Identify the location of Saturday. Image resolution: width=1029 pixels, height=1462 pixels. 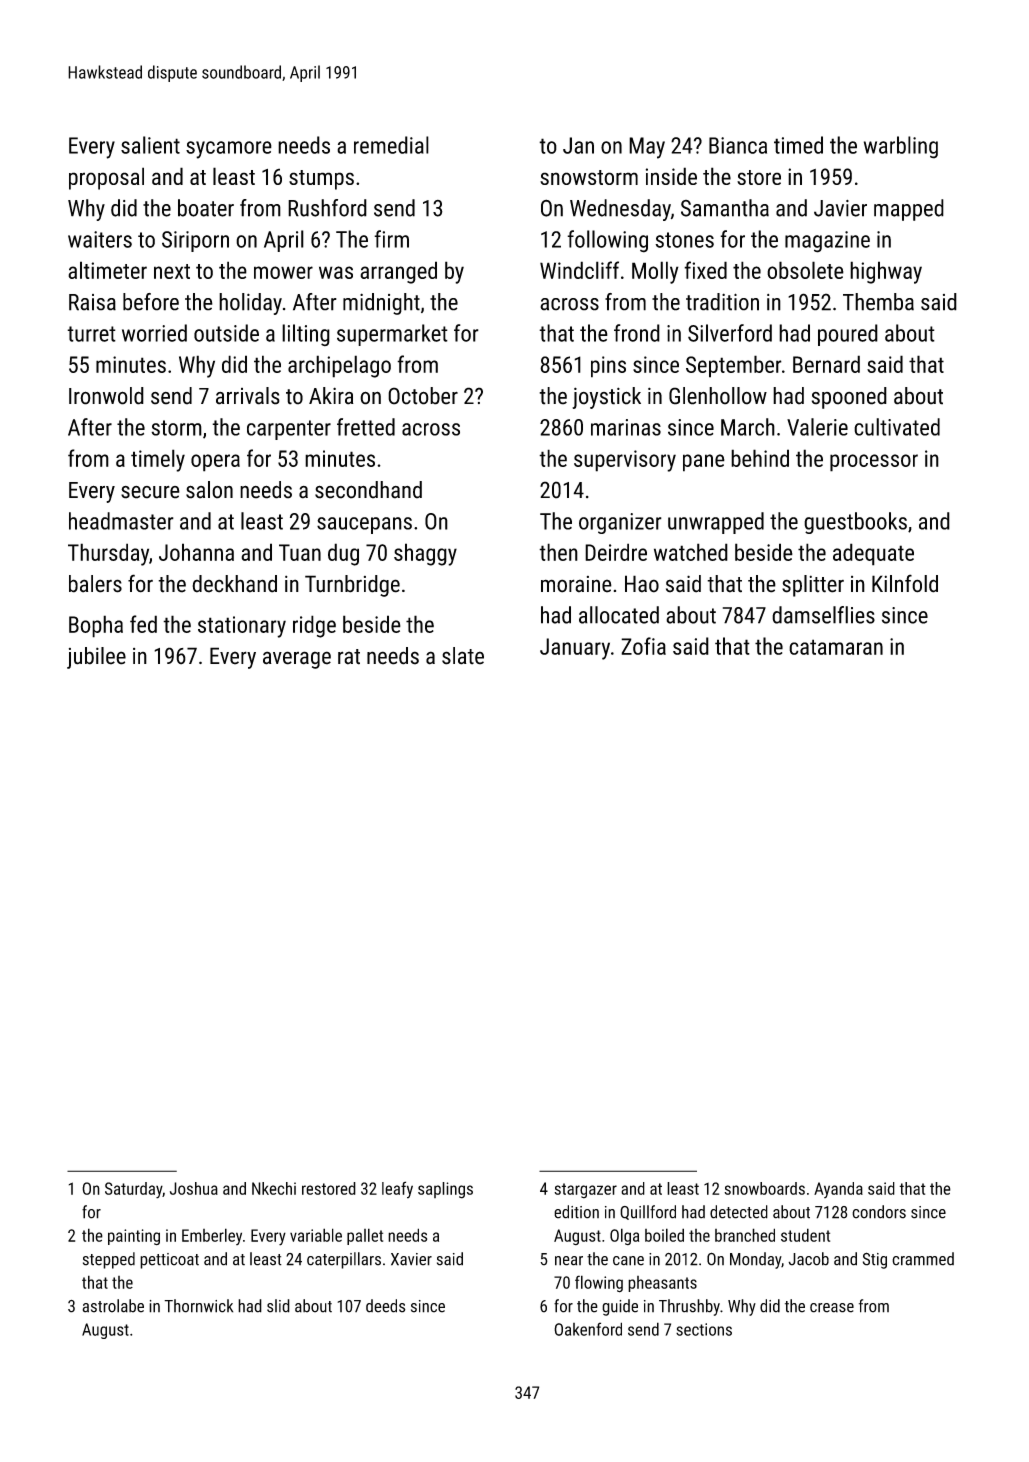
(133, 1190).
